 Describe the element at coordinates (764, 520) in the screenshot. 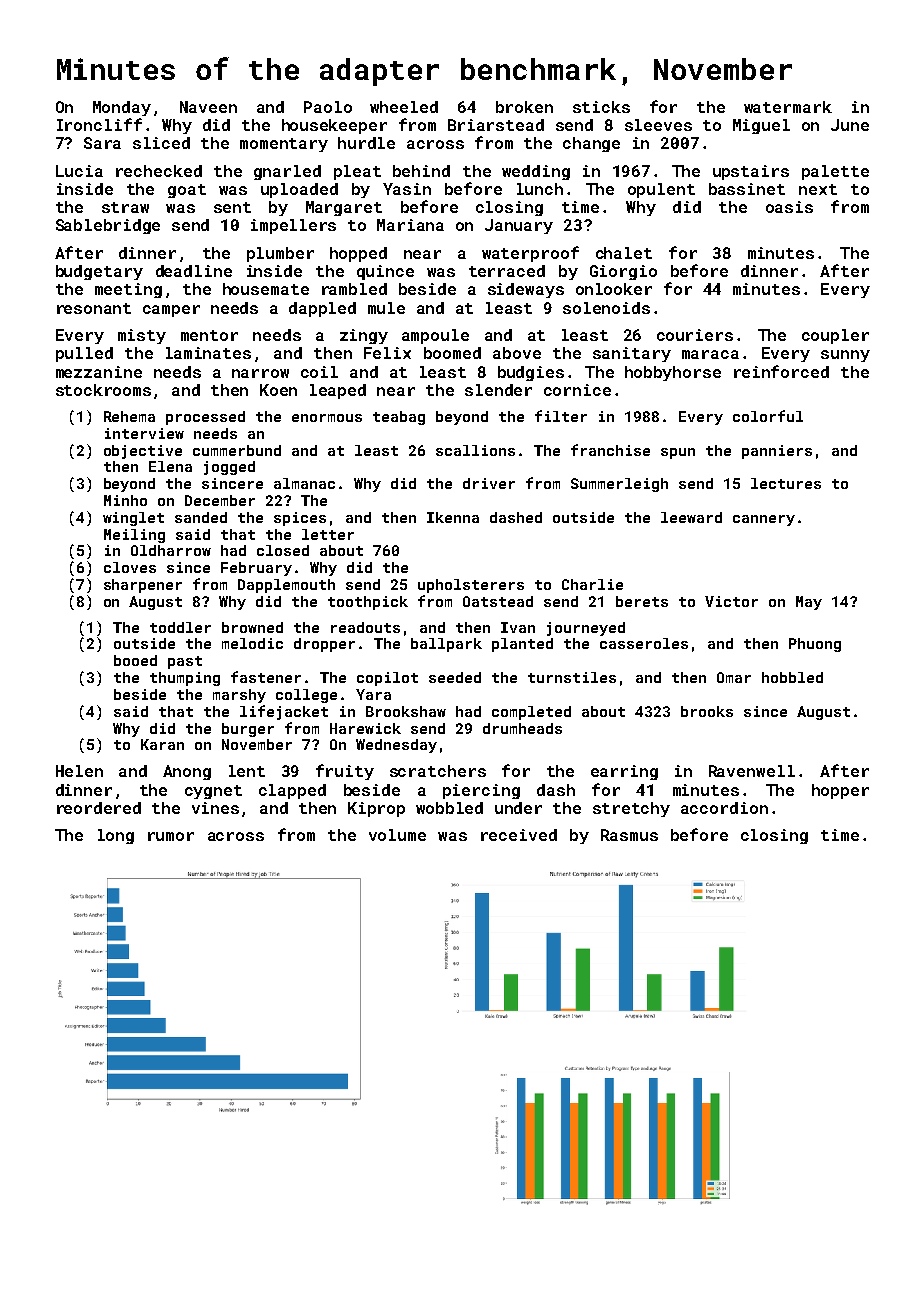

I see `cannery` at that location.
